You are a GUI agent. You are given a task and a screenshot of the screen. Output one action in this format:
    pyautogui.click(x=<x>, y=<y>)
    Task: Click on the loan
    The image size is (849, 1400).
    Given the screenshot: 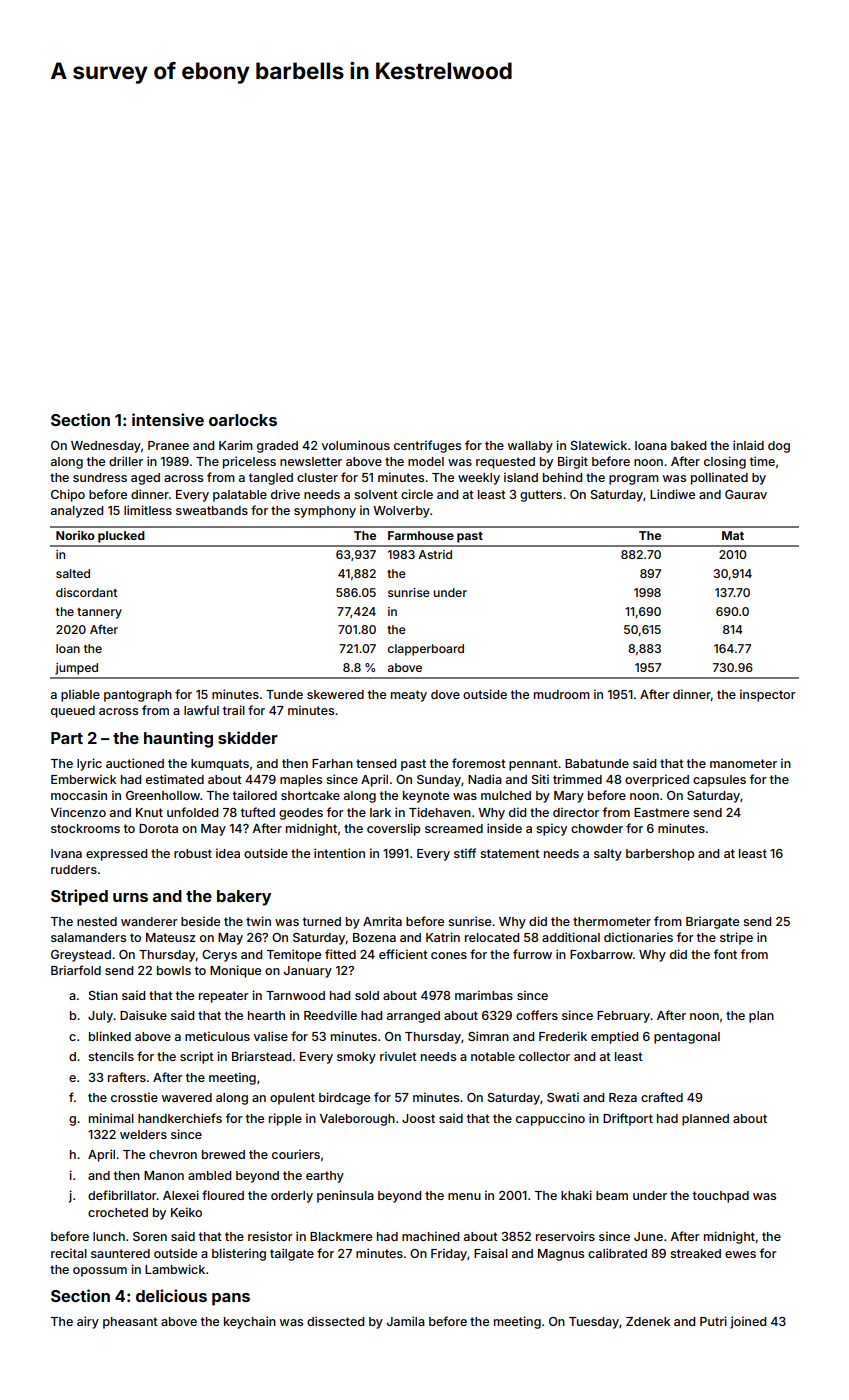 What is the action you would take?
    pyautogui.click(x=68, y=648)
